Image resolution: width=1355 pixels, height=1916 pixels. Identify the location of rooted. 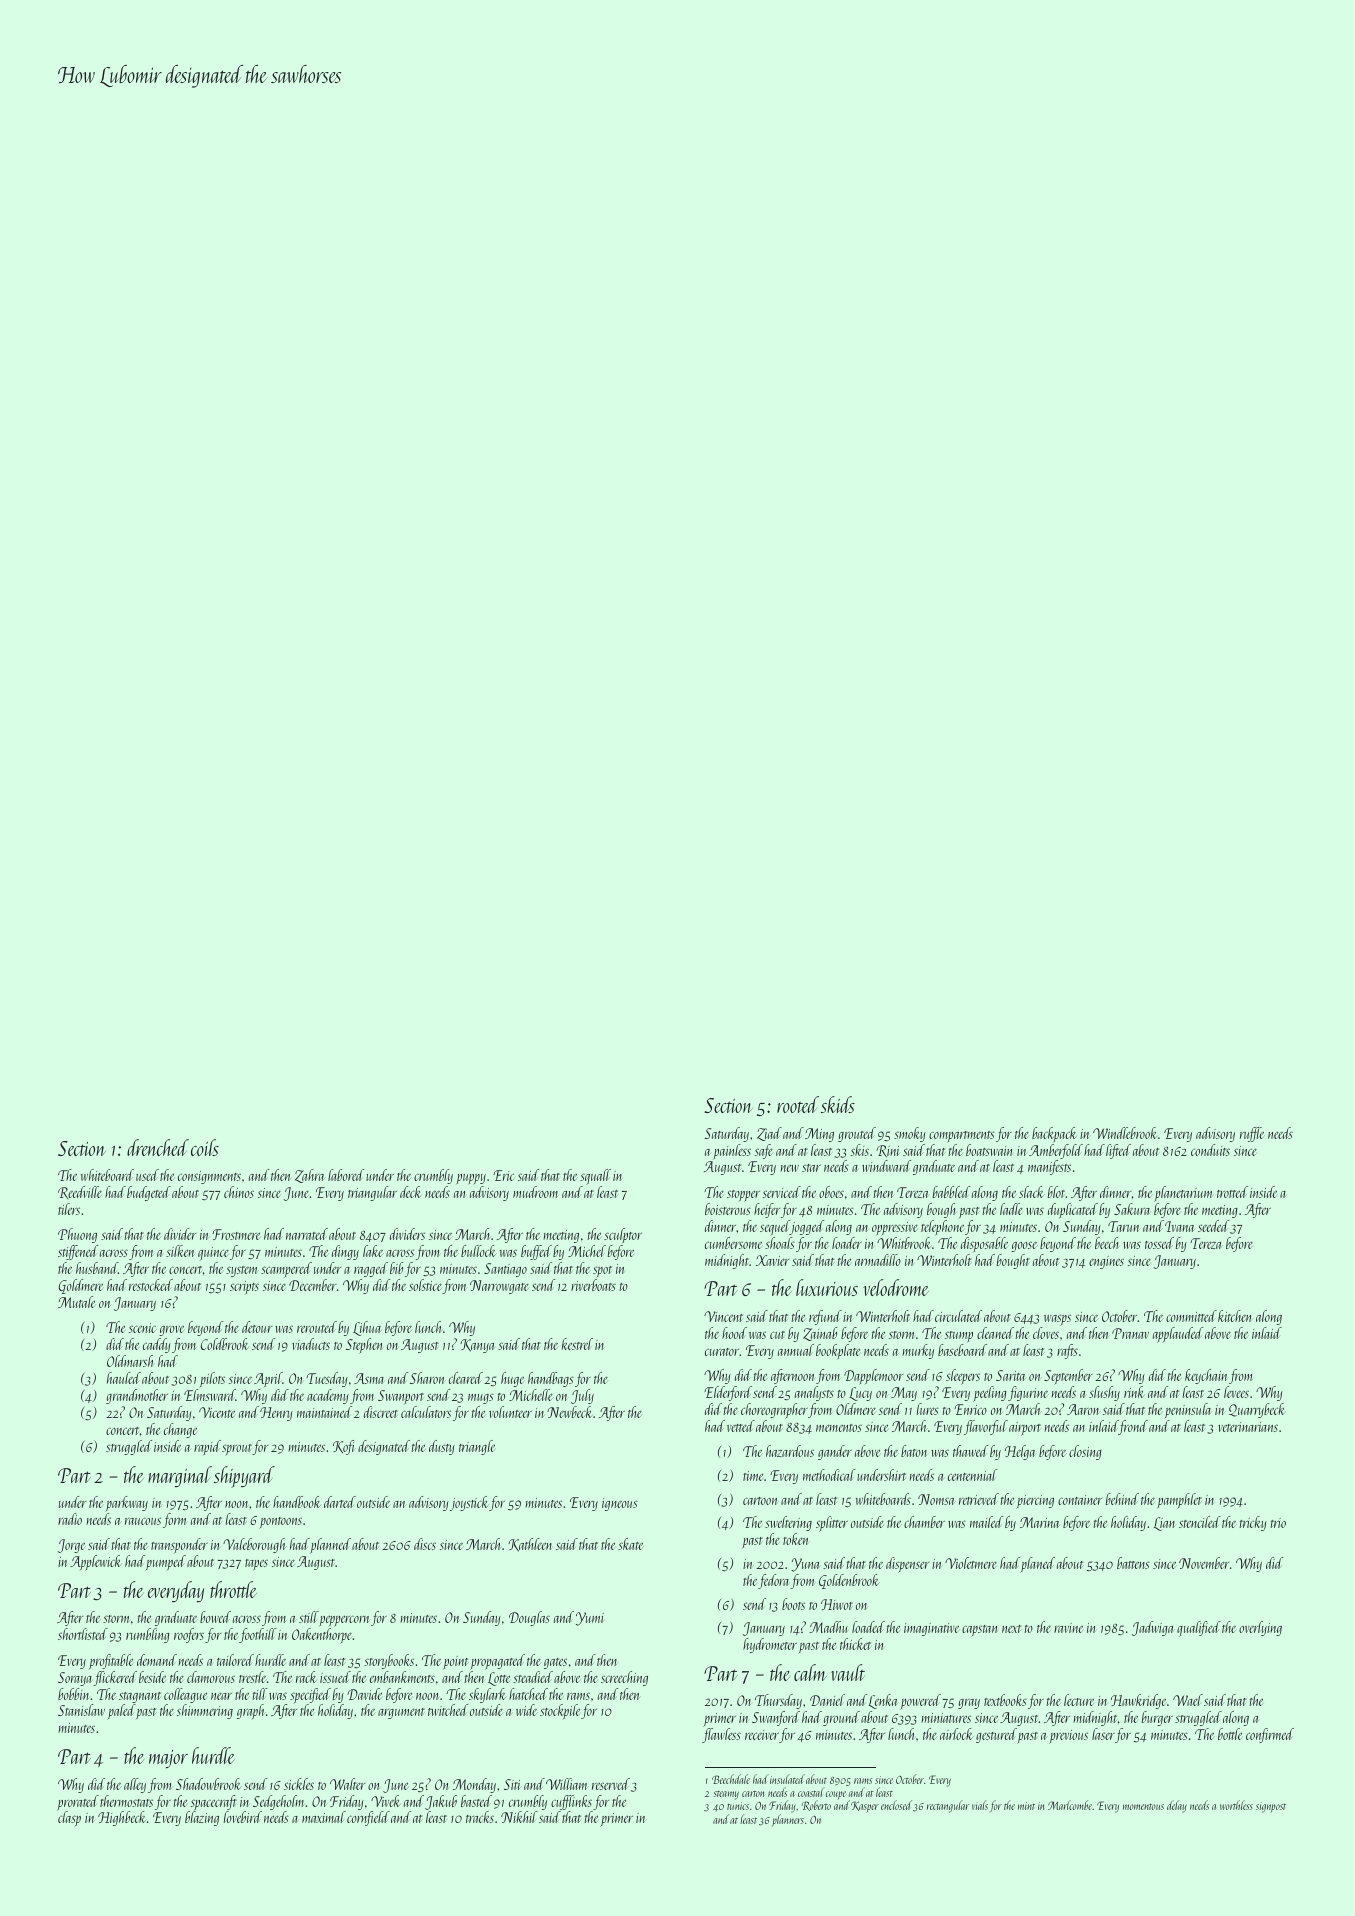
(798, 1104).
